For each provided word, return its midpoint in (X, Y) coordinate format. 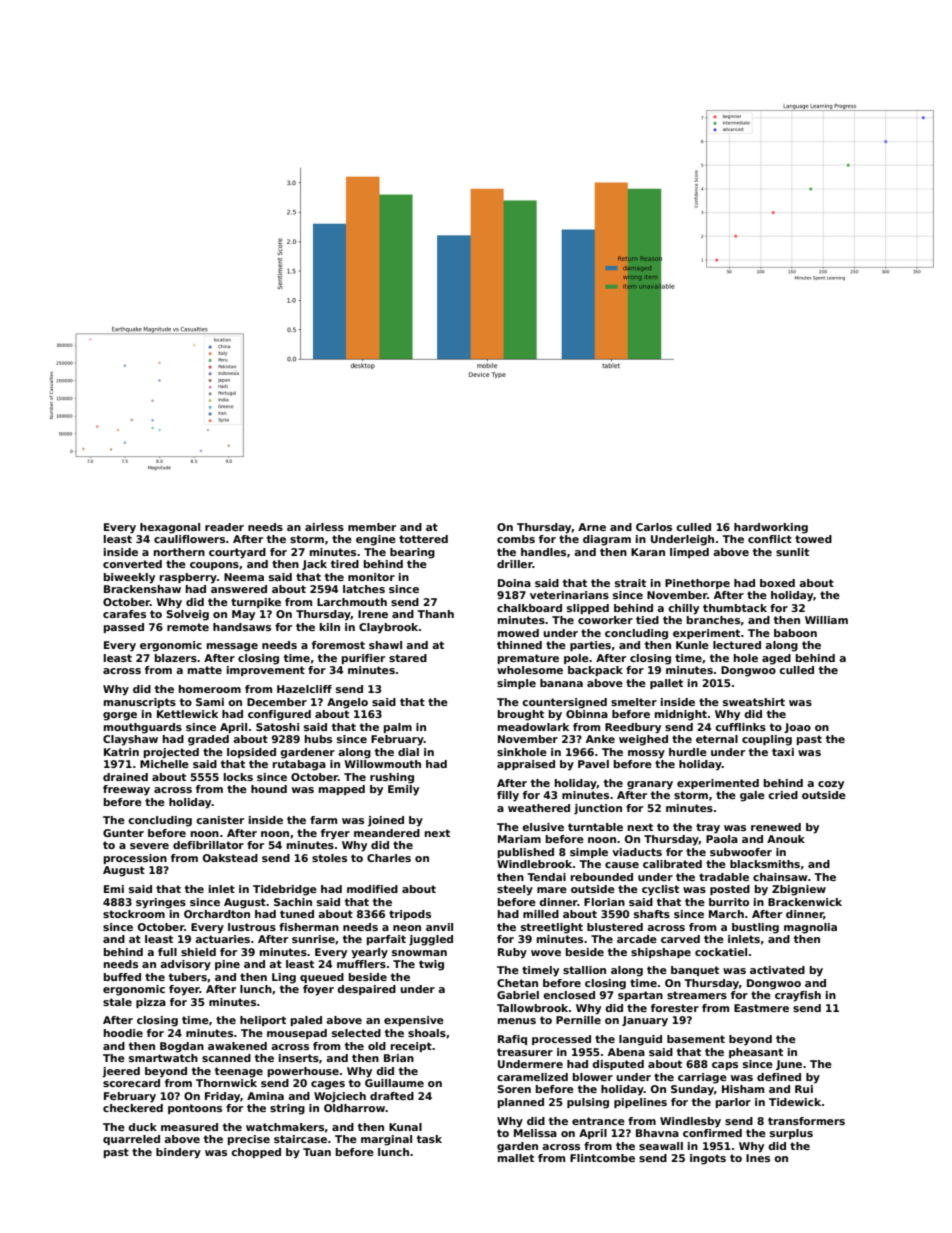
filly (508, 796)
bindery (178, 1153)
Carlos (654, 527)
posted (730, 890)
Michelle (164, 764)
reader (224, 527)
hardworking (771, 528)
